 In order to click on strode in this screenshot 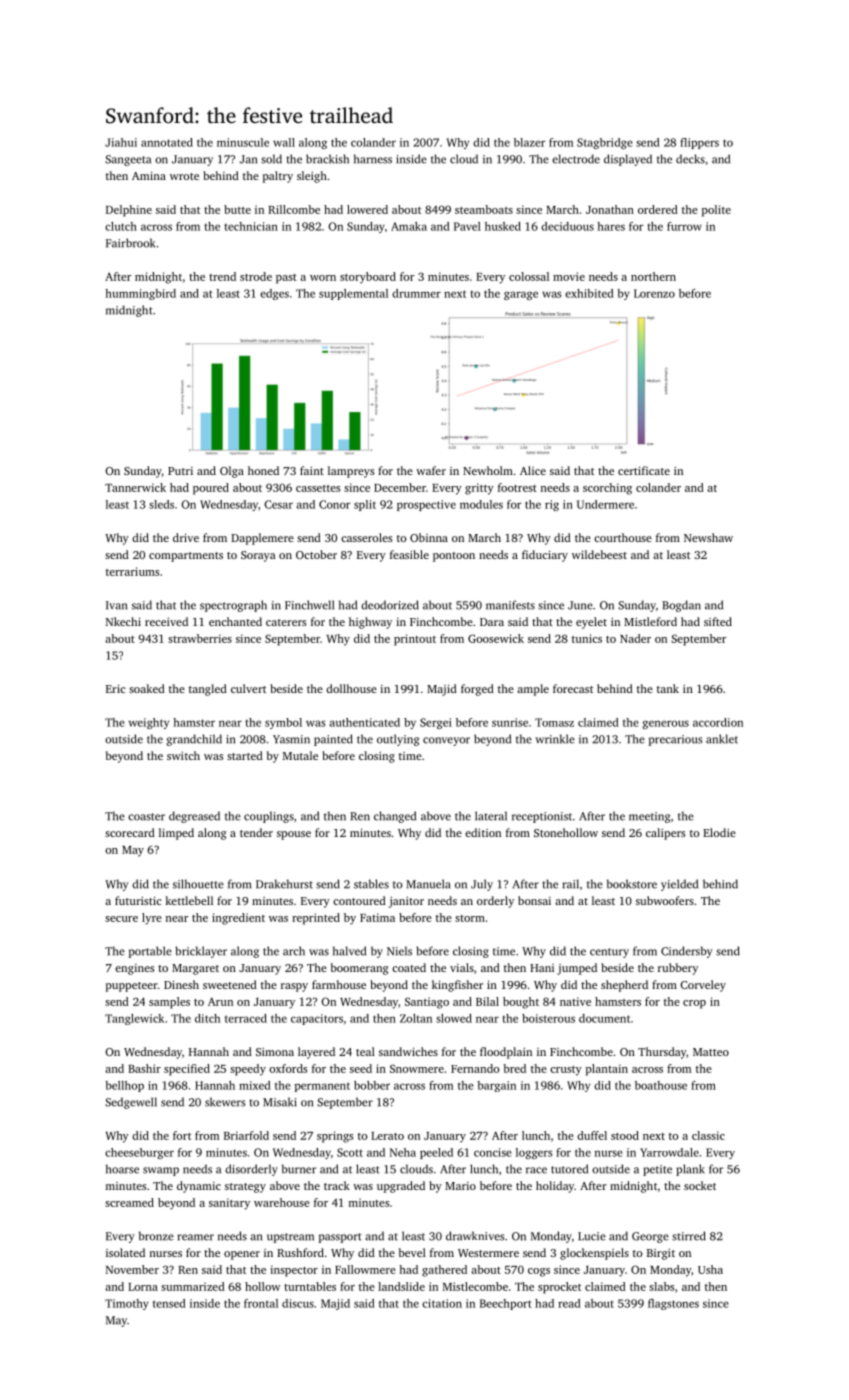, I will do `click(256, 276)`.
